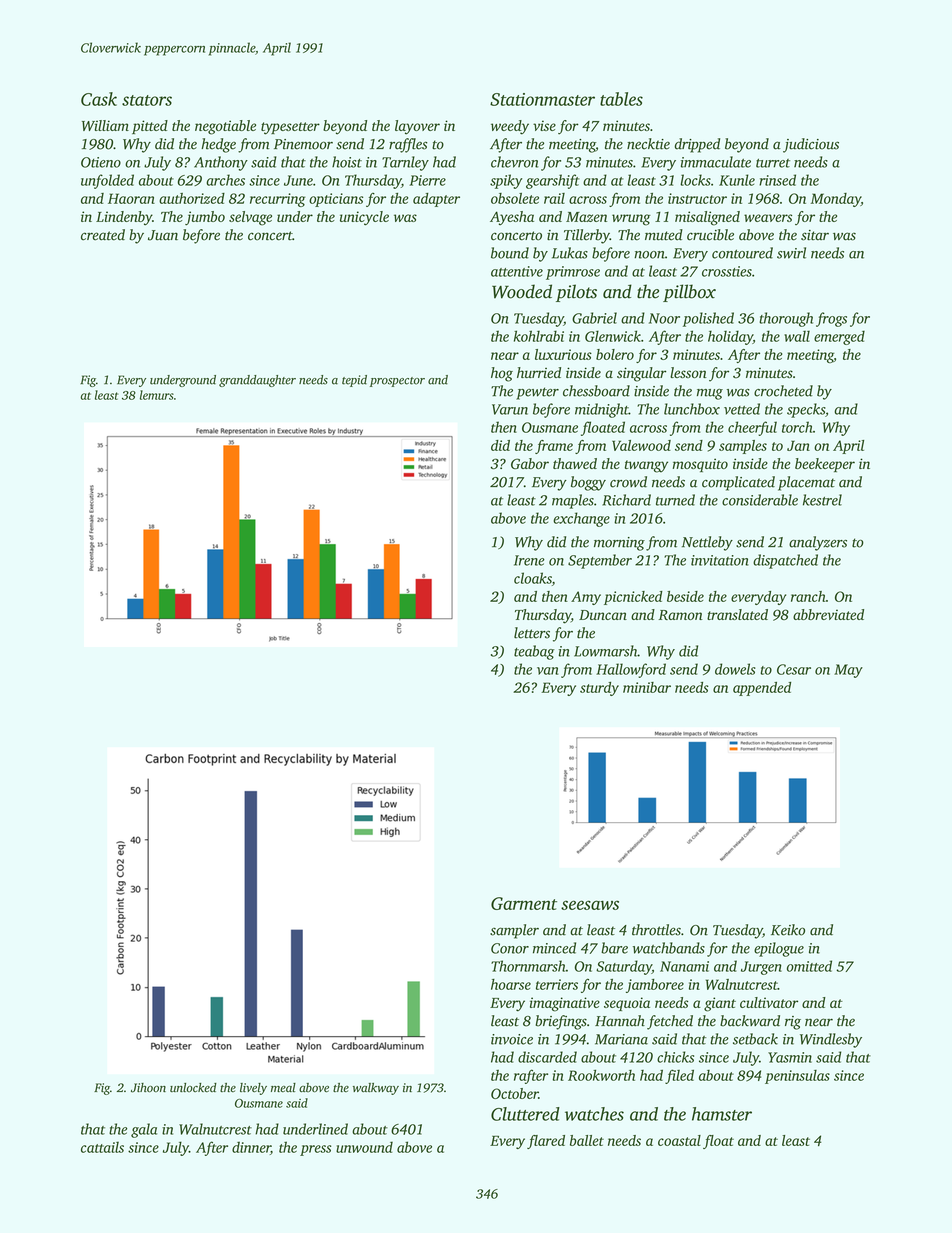  I want to click on Stationmaster, so click(542, 99).
